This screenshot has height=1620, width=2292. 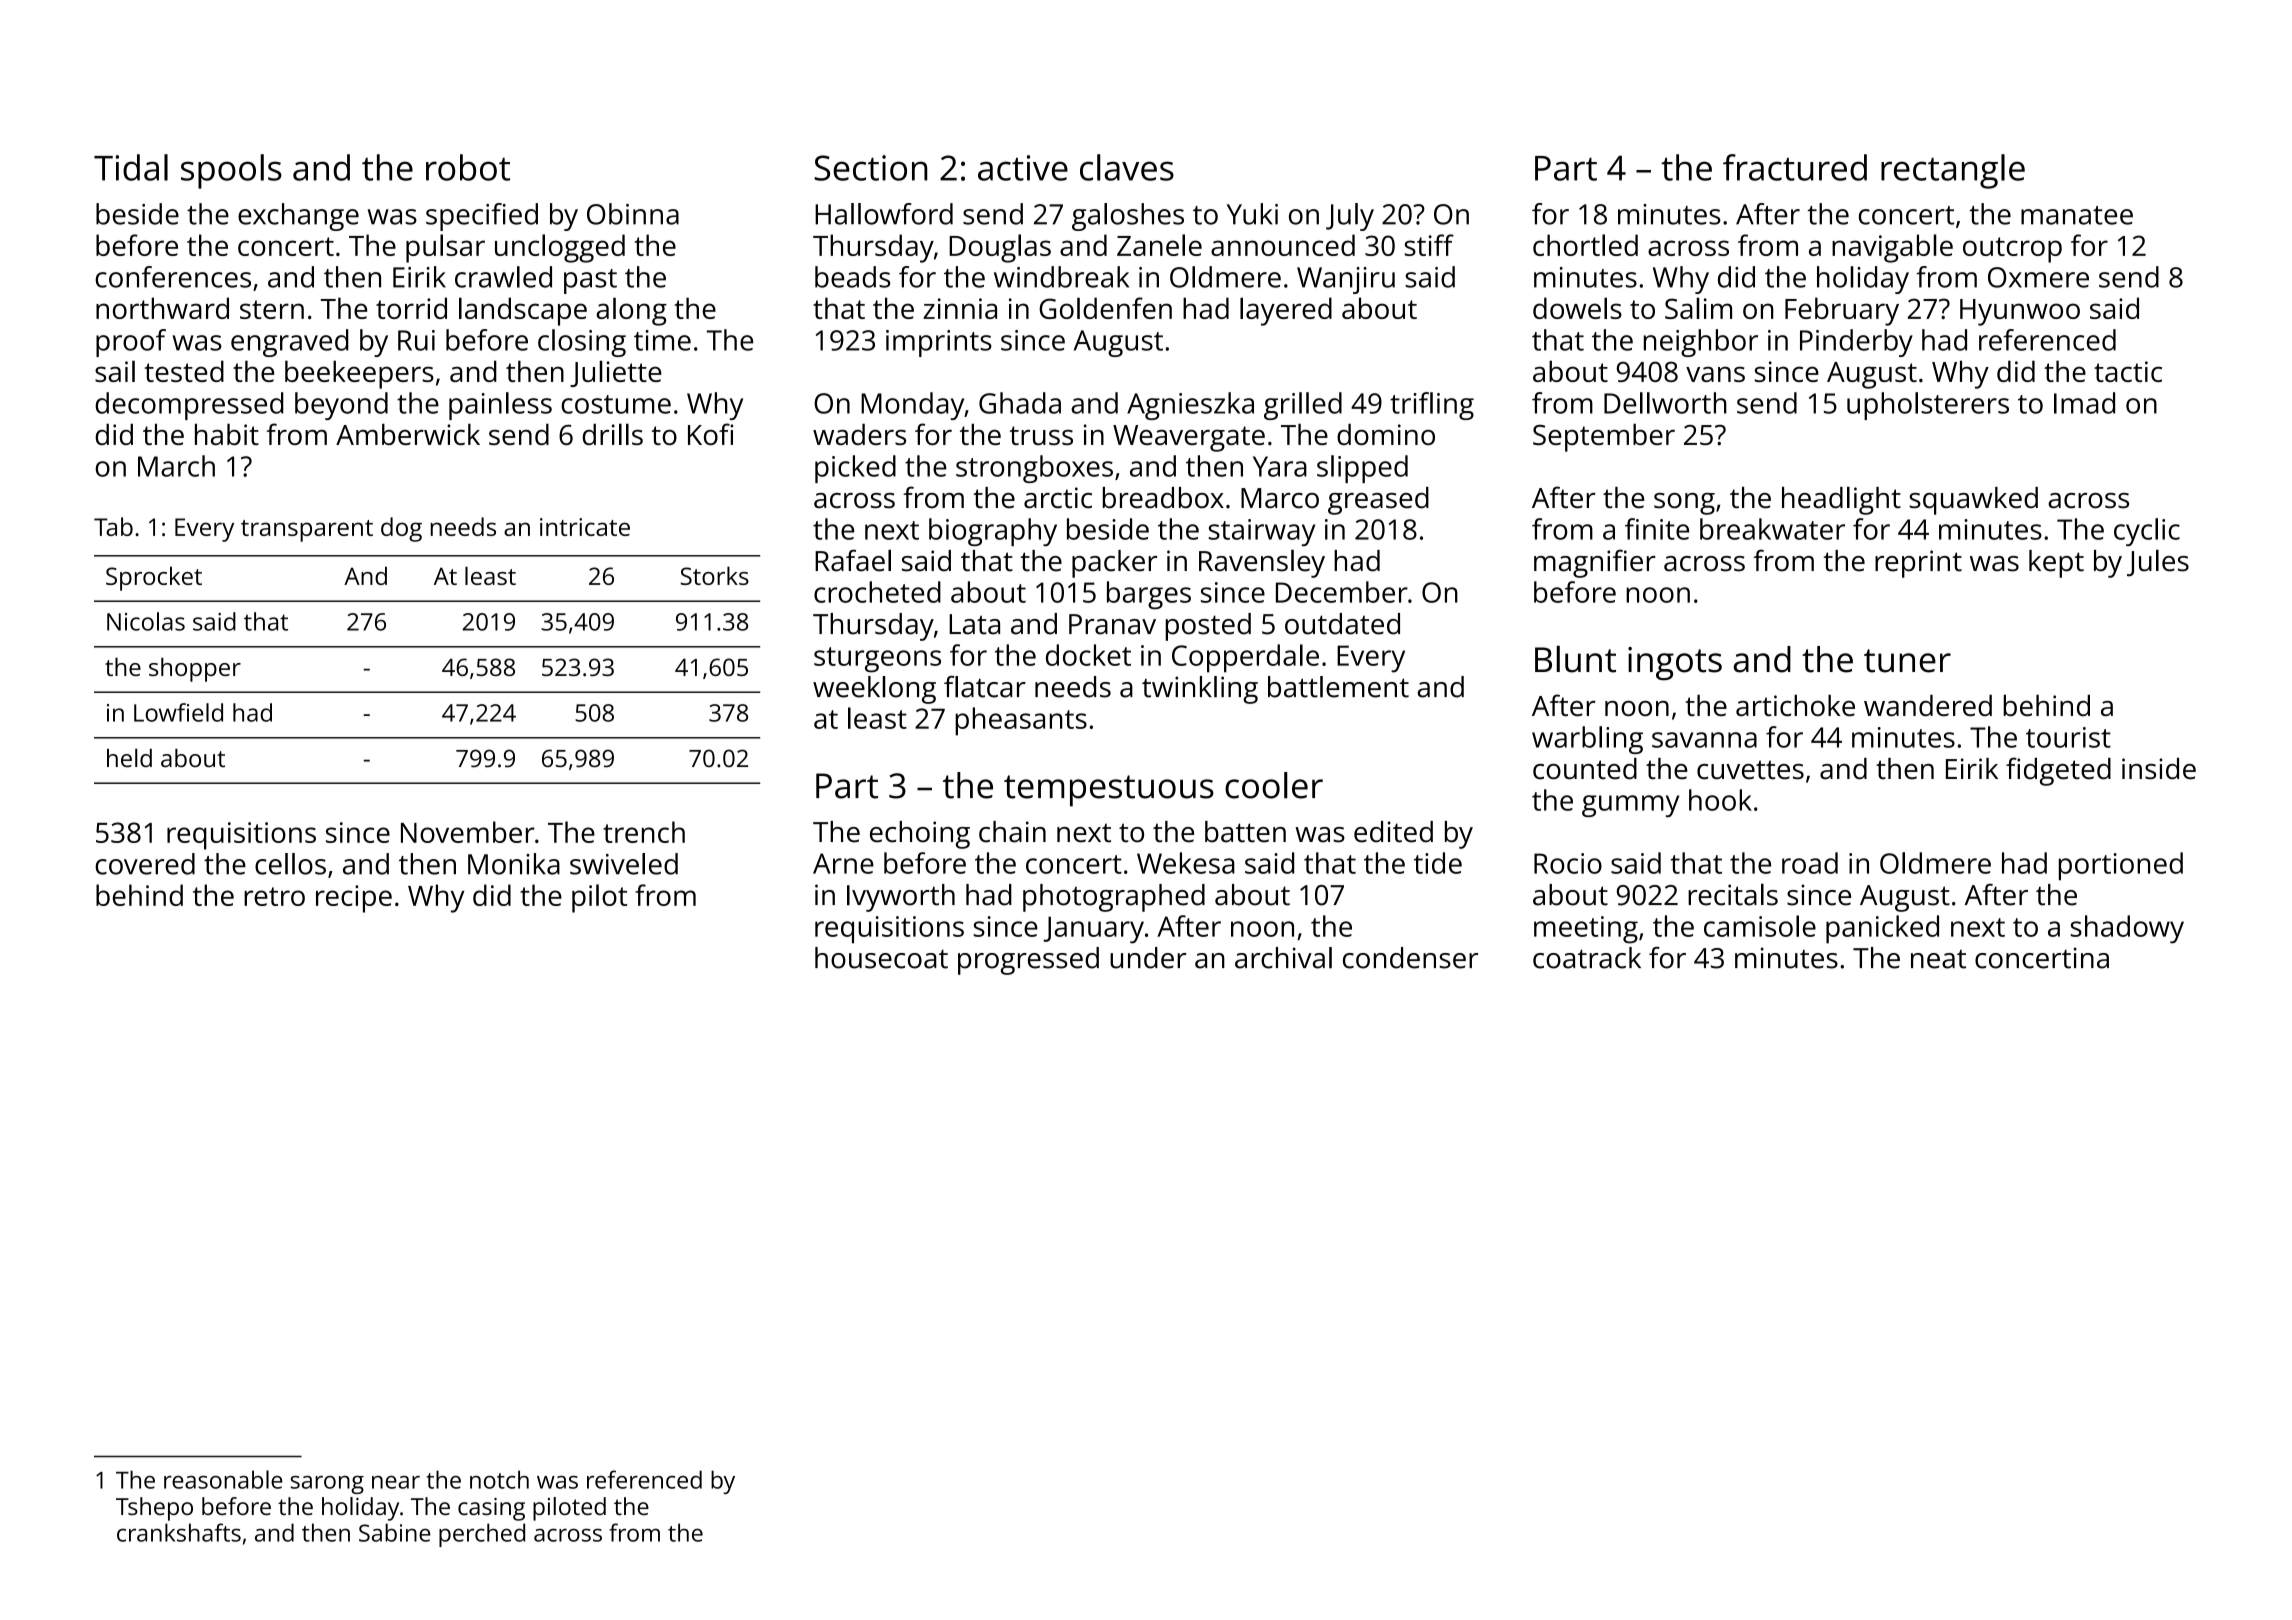 I want to click on robot, so click(x=468, y=167).
